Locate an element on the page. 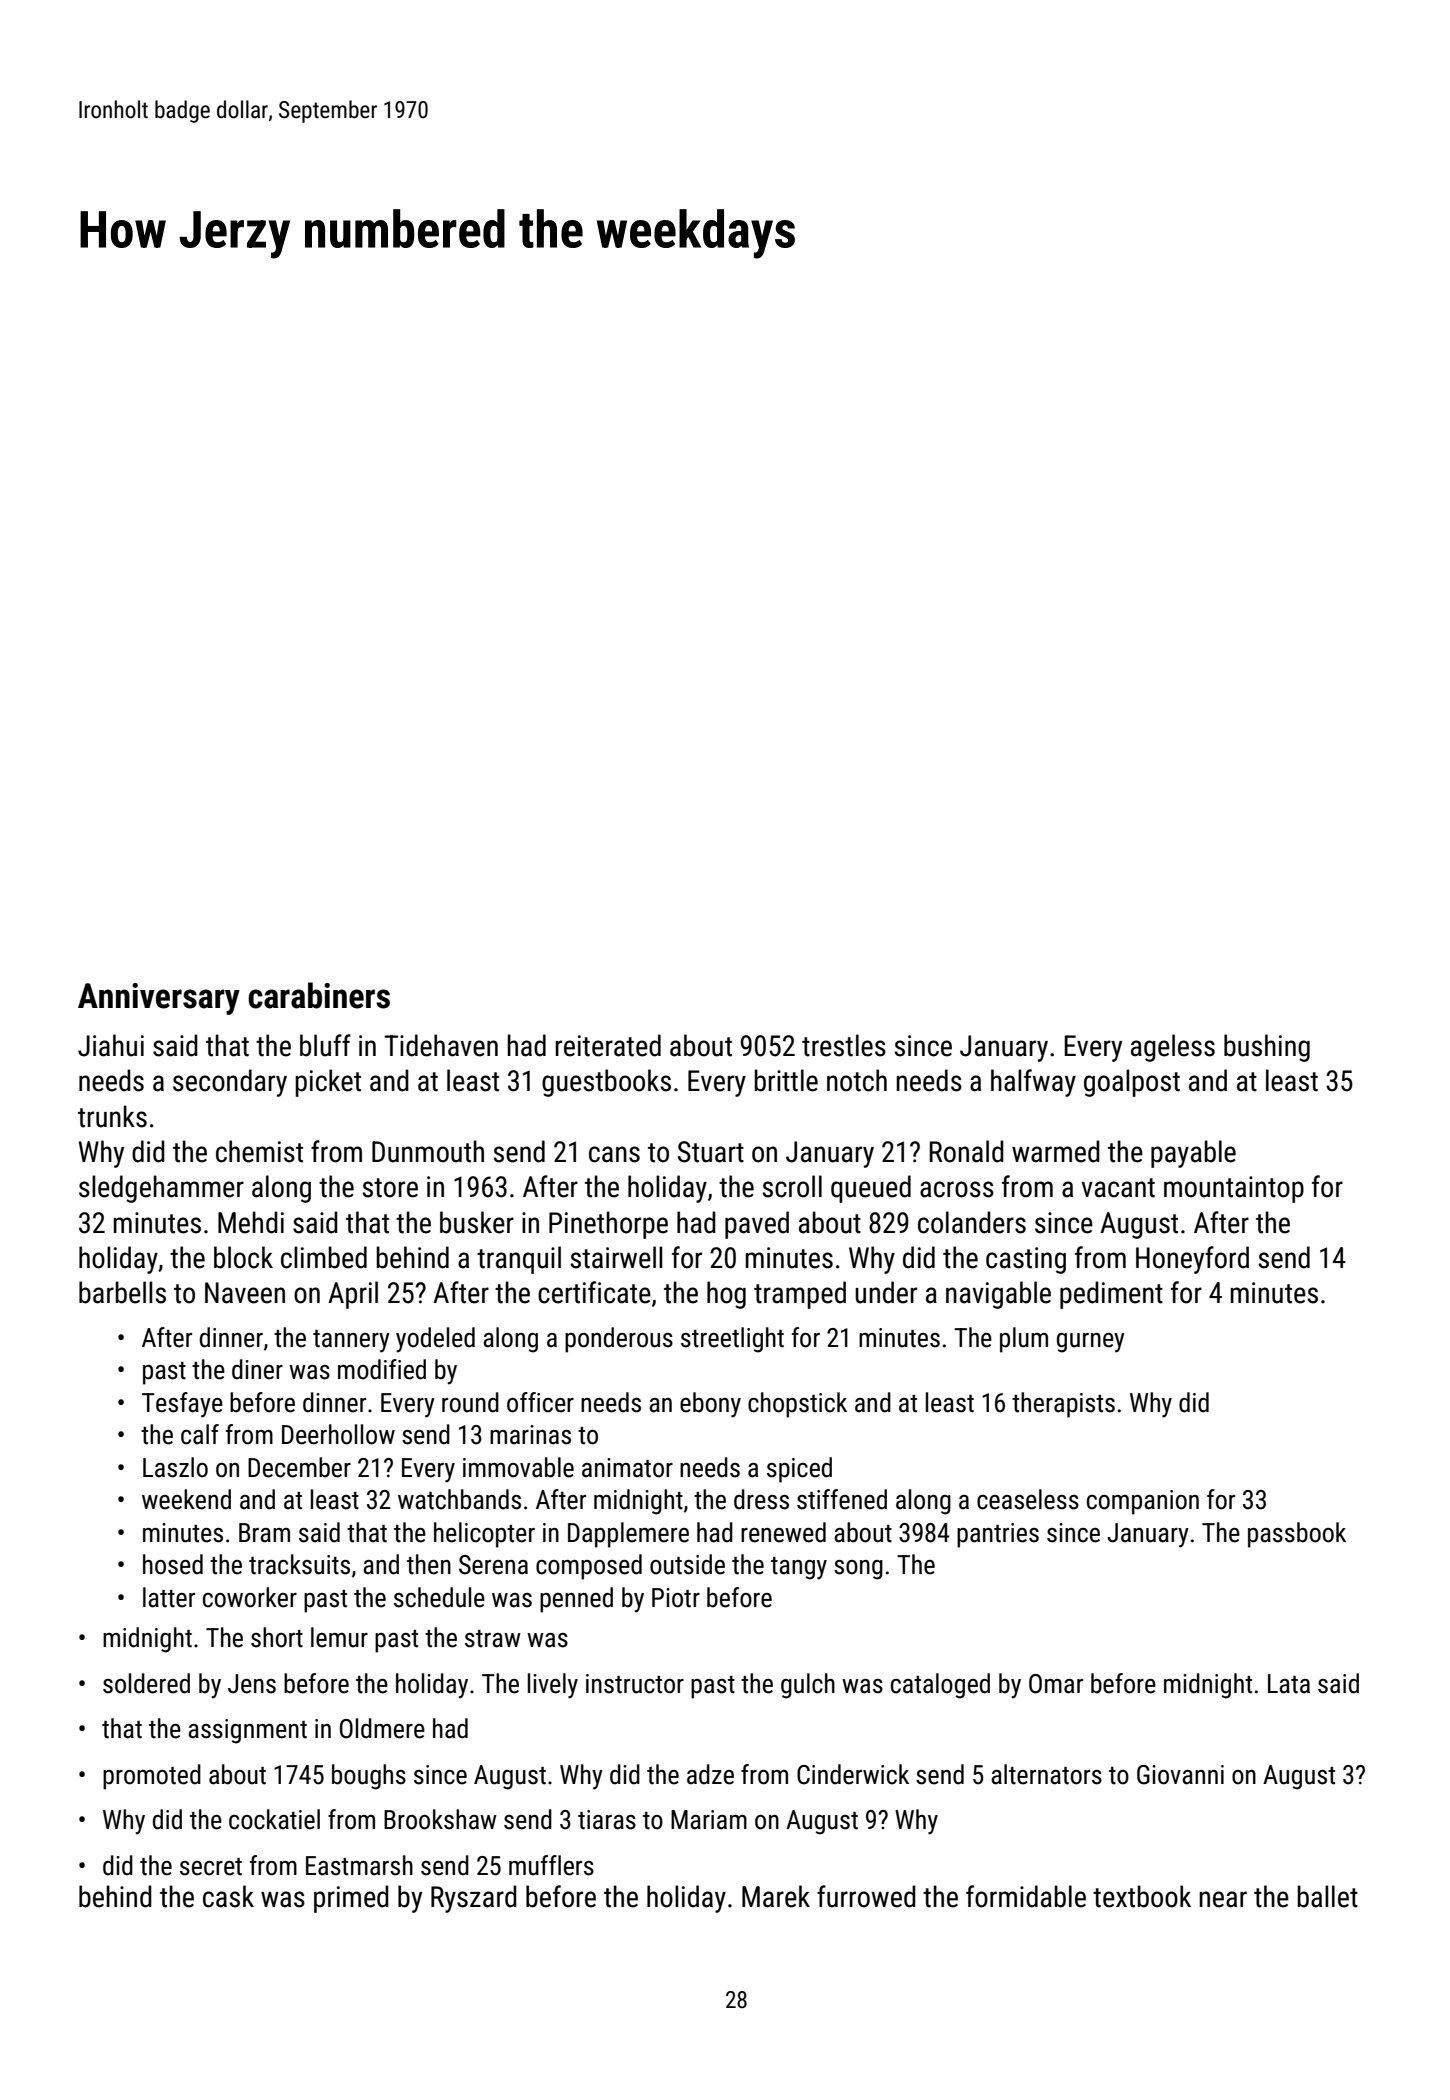 The width and height of the page is (1450, 2100). passbook is located at coordinates (1297, 1535).
